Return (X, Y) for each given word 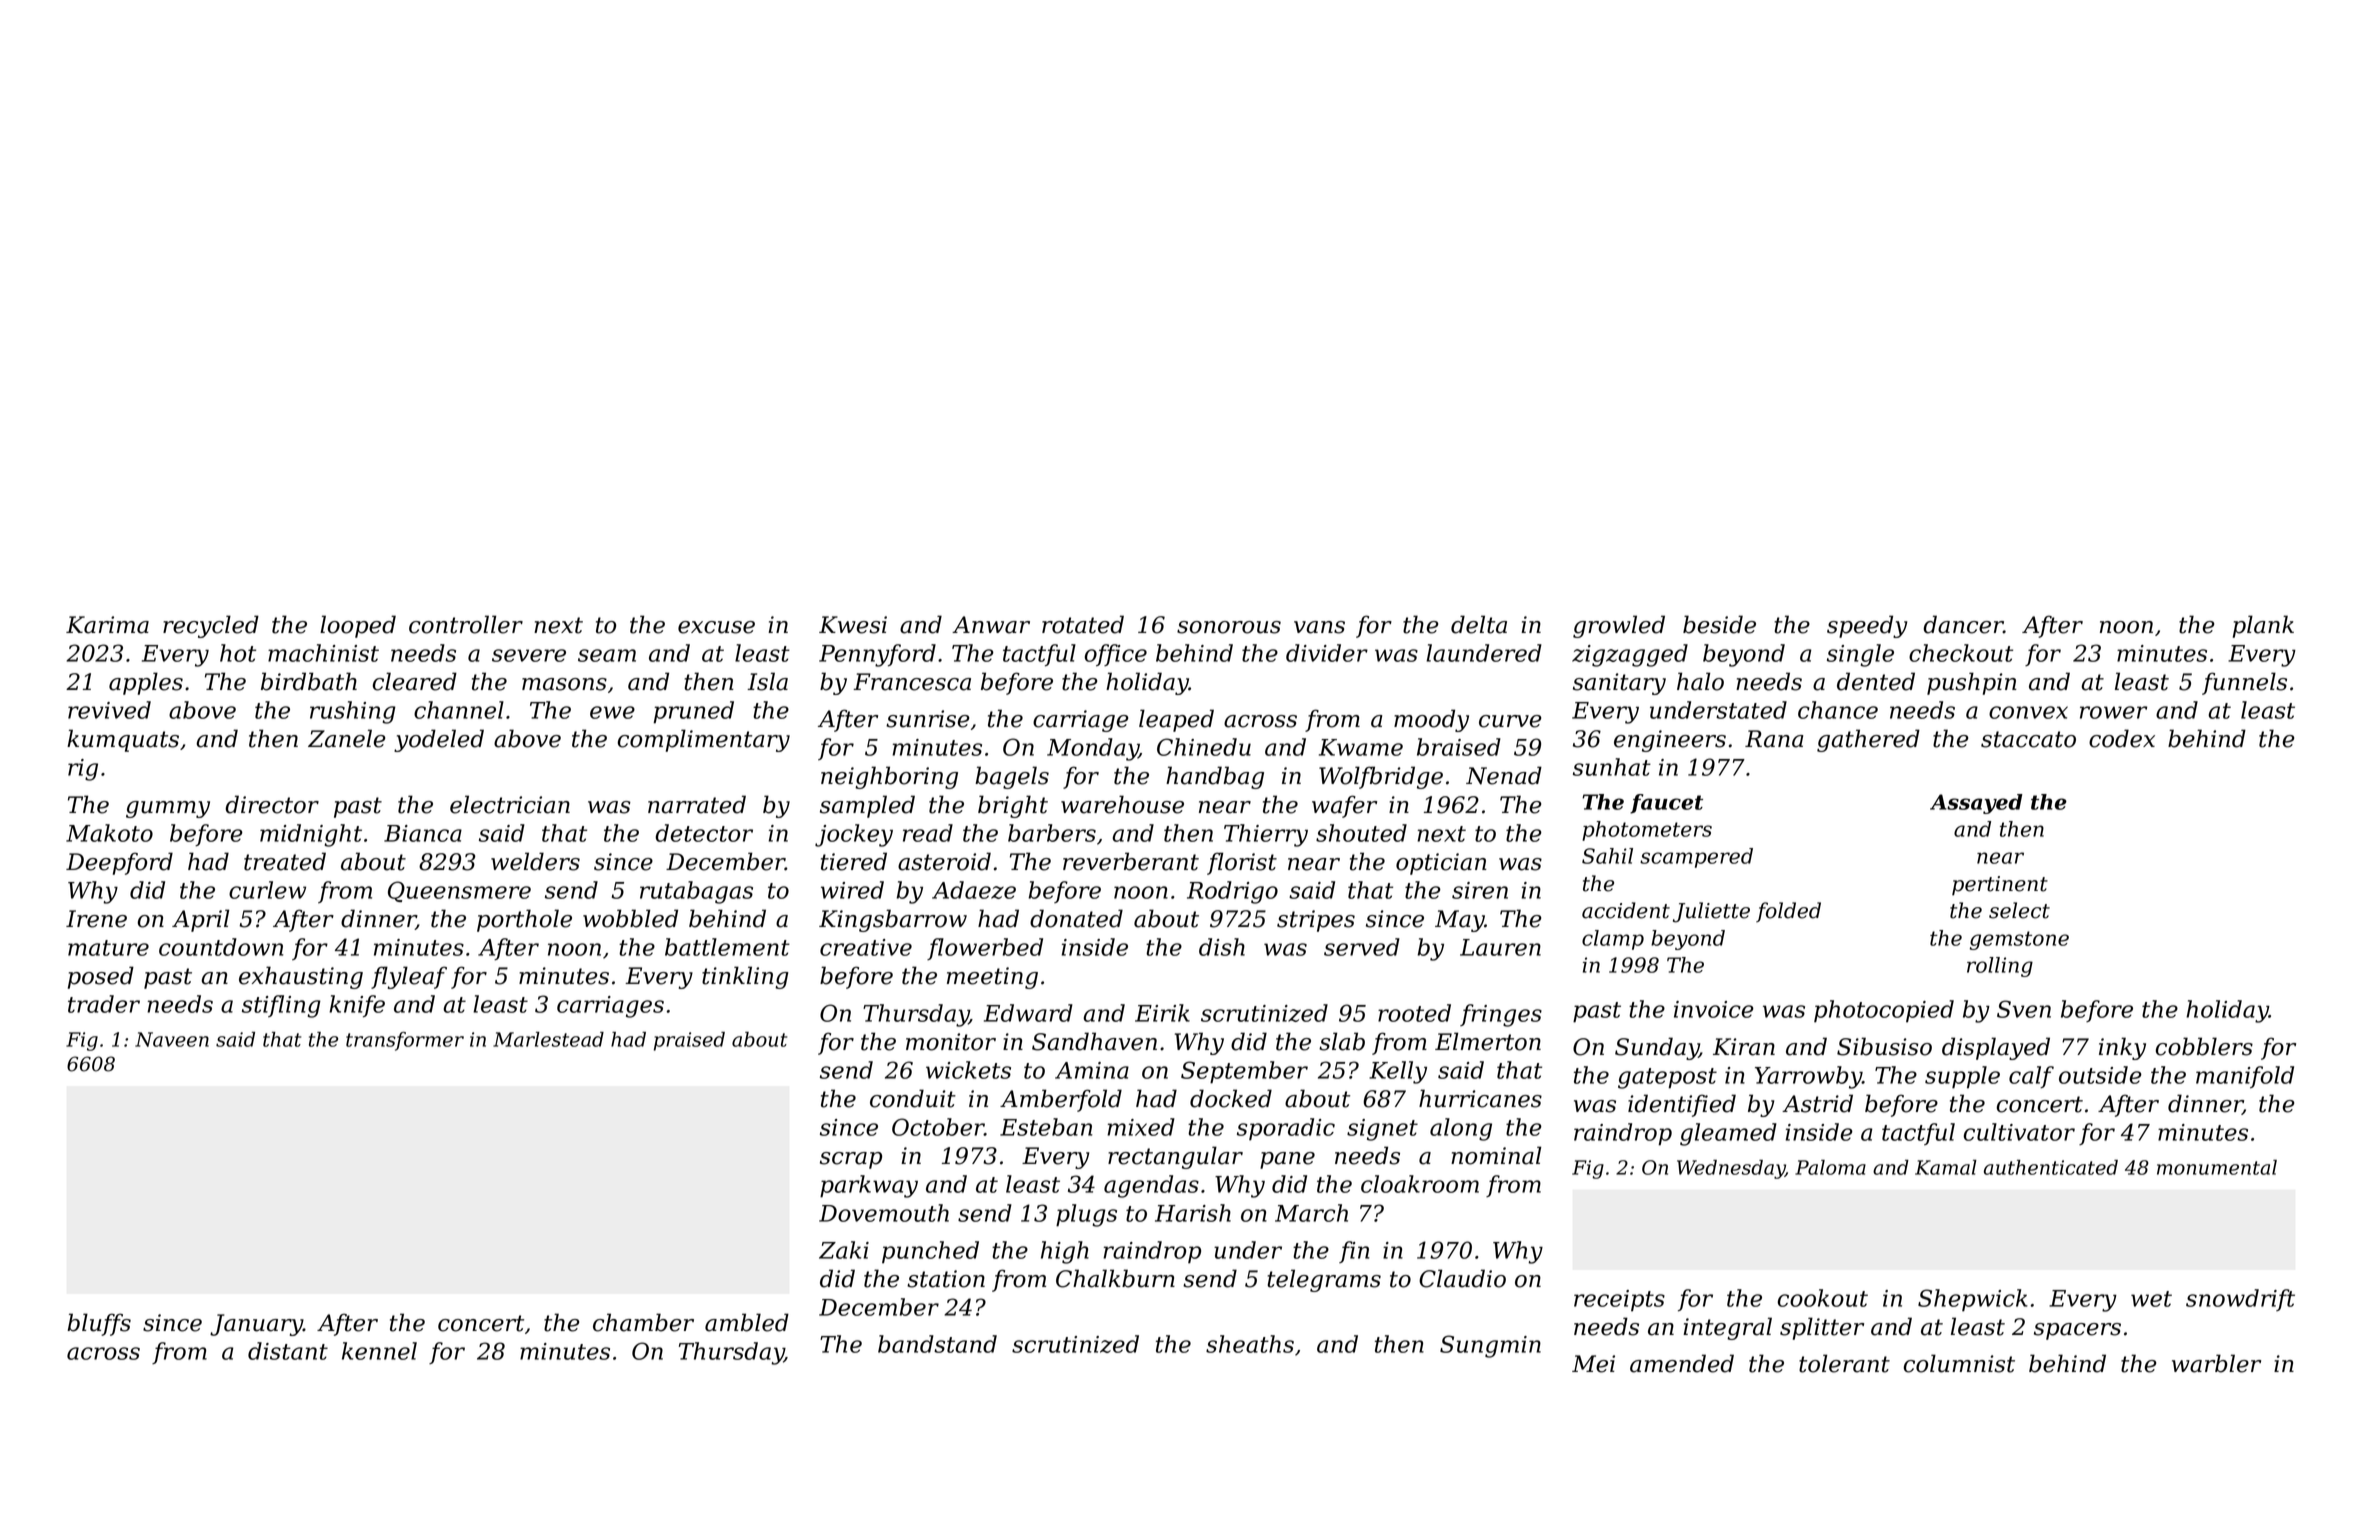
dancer (1963, 624)
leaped (1176, 720)
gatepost (1667, 1078)
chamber (643, 1322)
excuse (716, 627)
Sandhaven (1094, 1041)
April (200, 920)
